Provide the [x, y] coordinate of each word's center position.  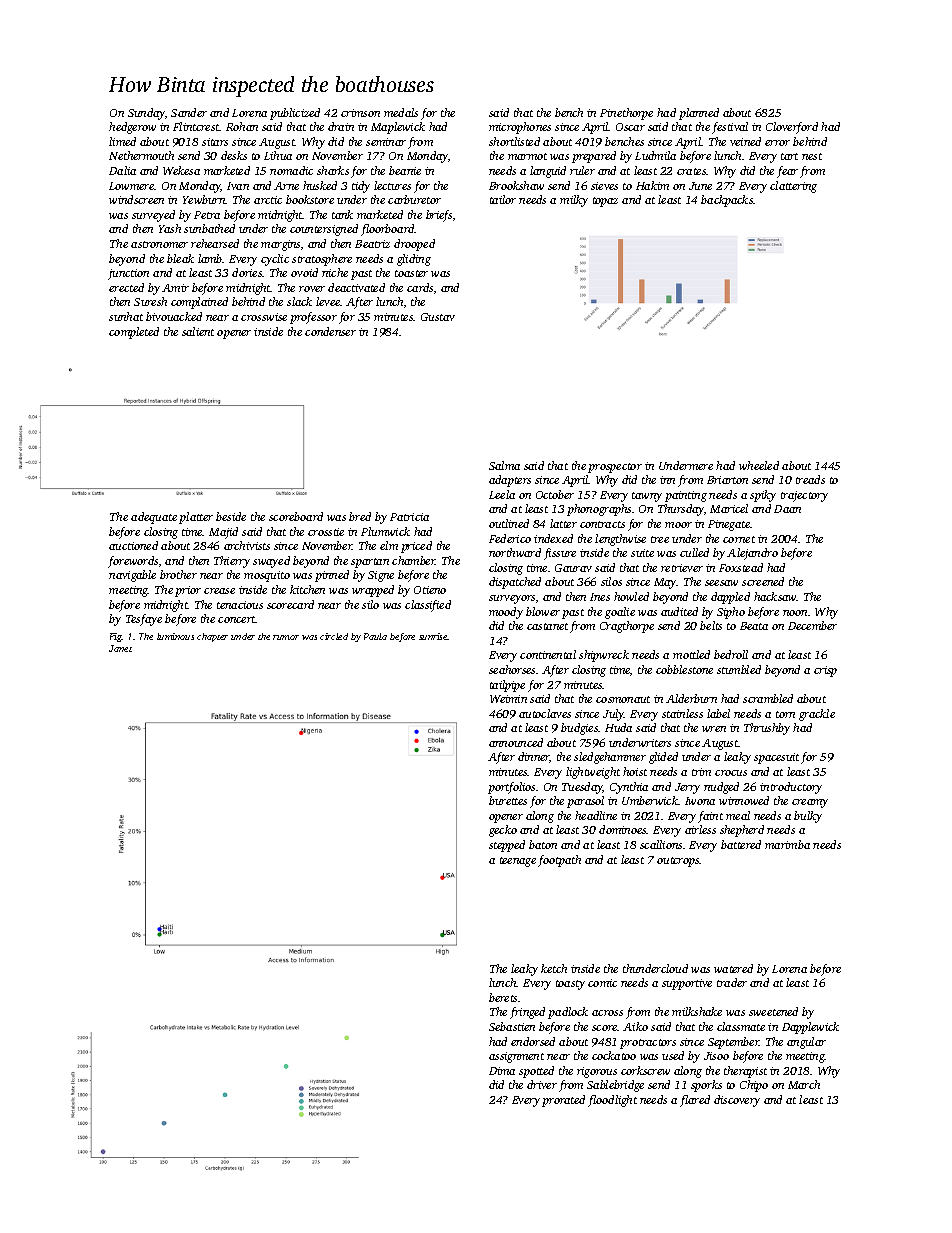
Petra [207, 215]
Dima [502, 1071]
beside [231, 516]
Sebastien [512, 1026]
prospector [615, 468]
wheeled [759, 465]
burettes [508, 800]
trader [732, 982]
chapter [212, 637]
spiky [763, 496]
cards [420, 287]
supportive [687, 984]
